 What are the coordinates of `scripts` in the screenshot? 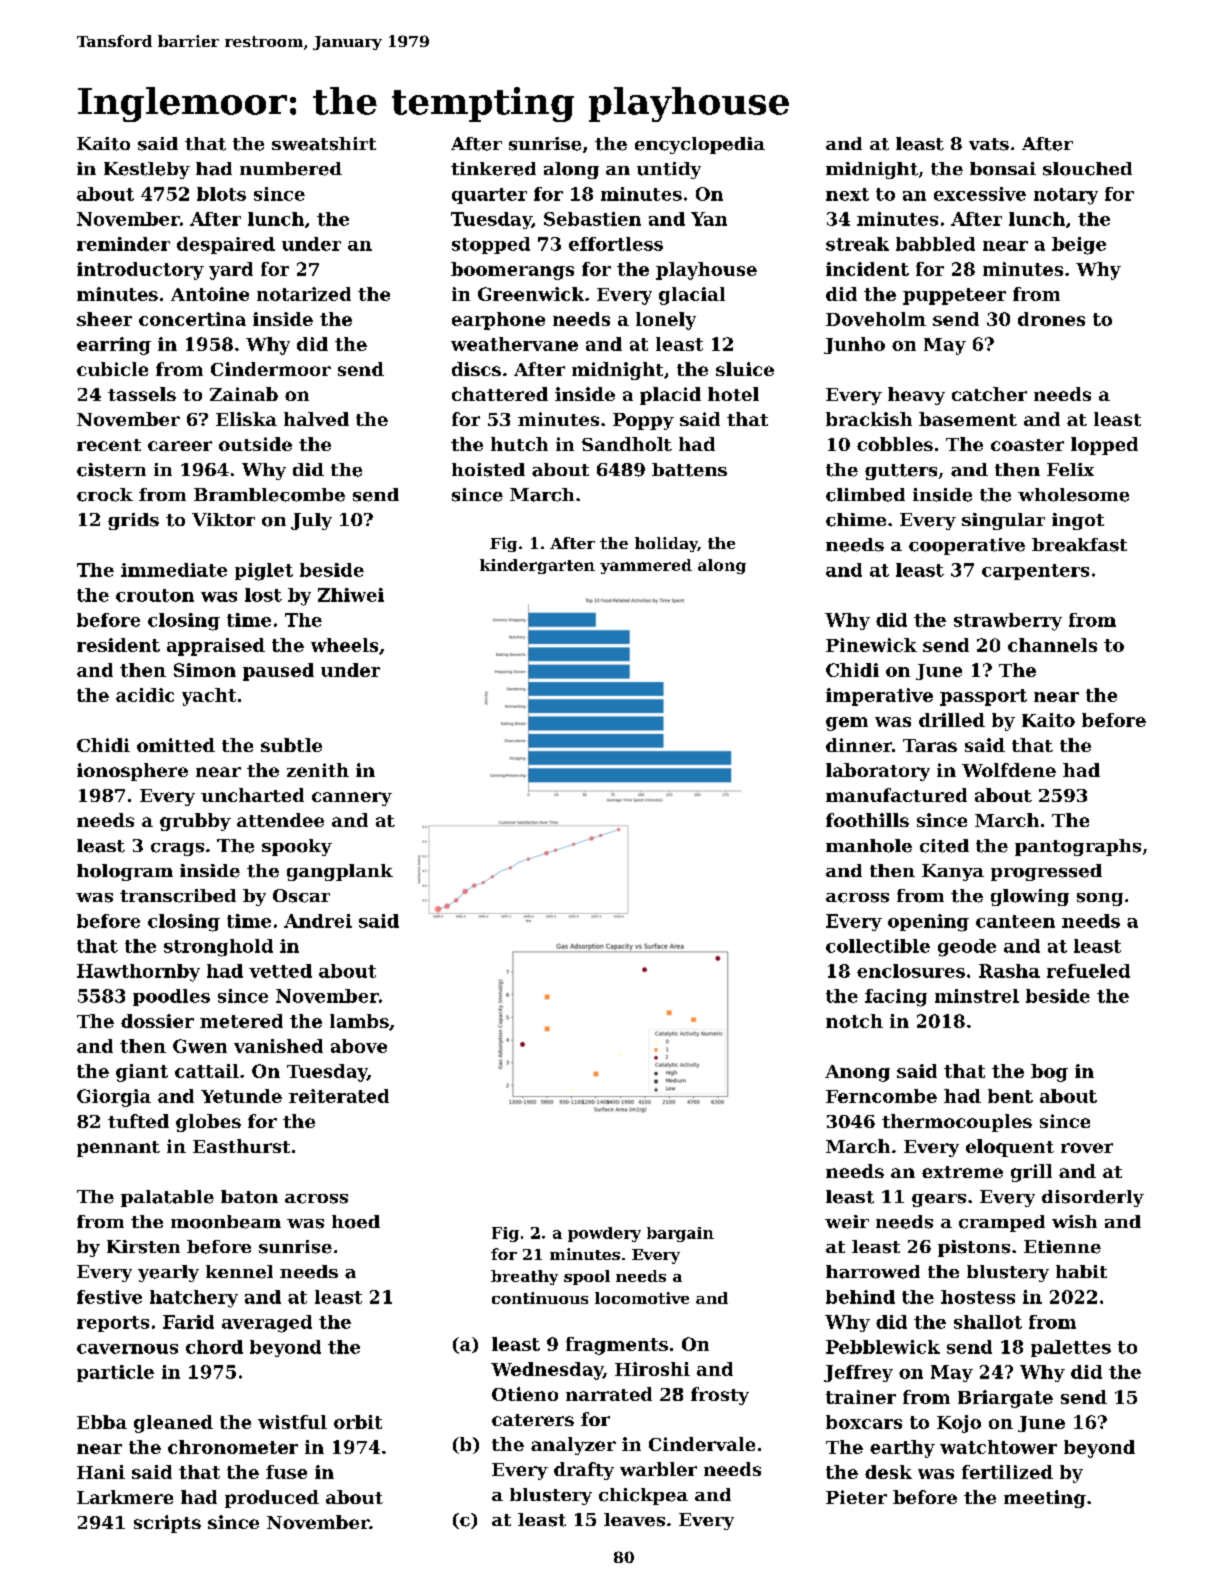 It's located at (167, 1524).
